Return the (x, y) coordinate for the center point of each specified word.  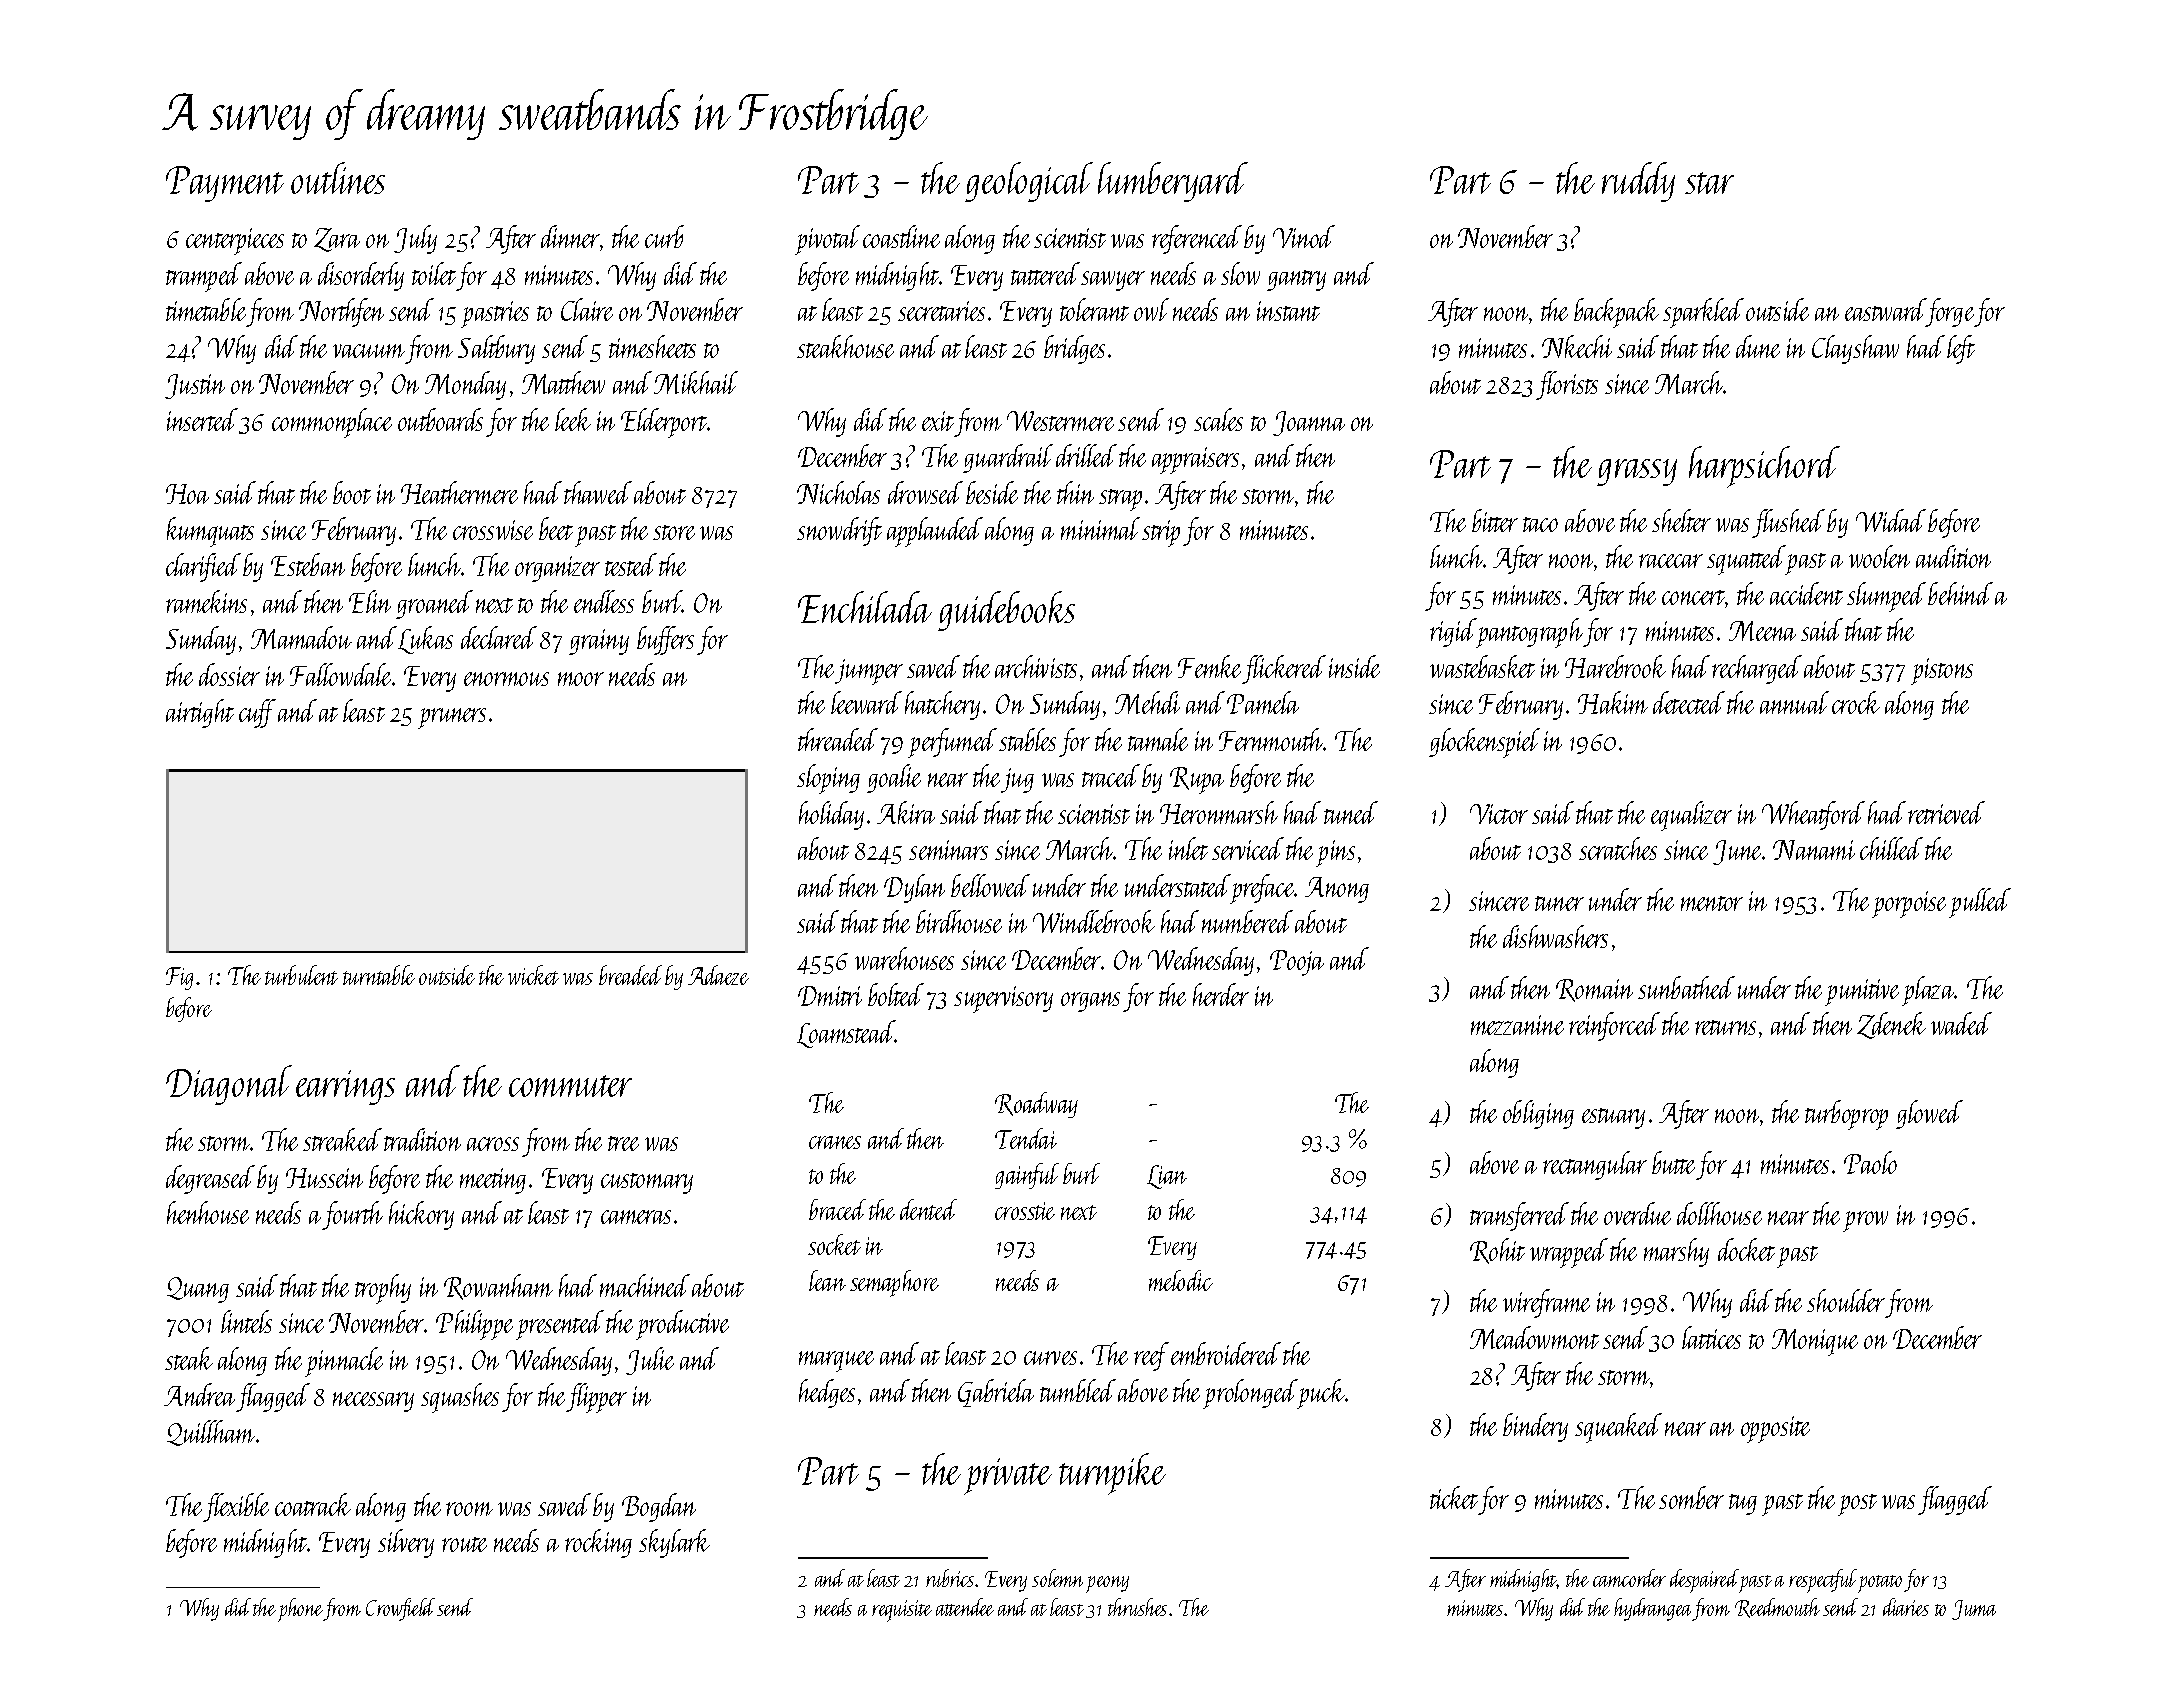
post (1857, 1505)
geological (1029, 182)
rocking (598, 1543)
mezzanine (1517, 1025)
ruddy (1638, 182)
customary (647, 1183)
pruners (452, 718)
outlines (338, 178)
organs (1090, 1002)
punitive (1862, 992)
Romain (1594, 990)
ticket (1454, 1497)
